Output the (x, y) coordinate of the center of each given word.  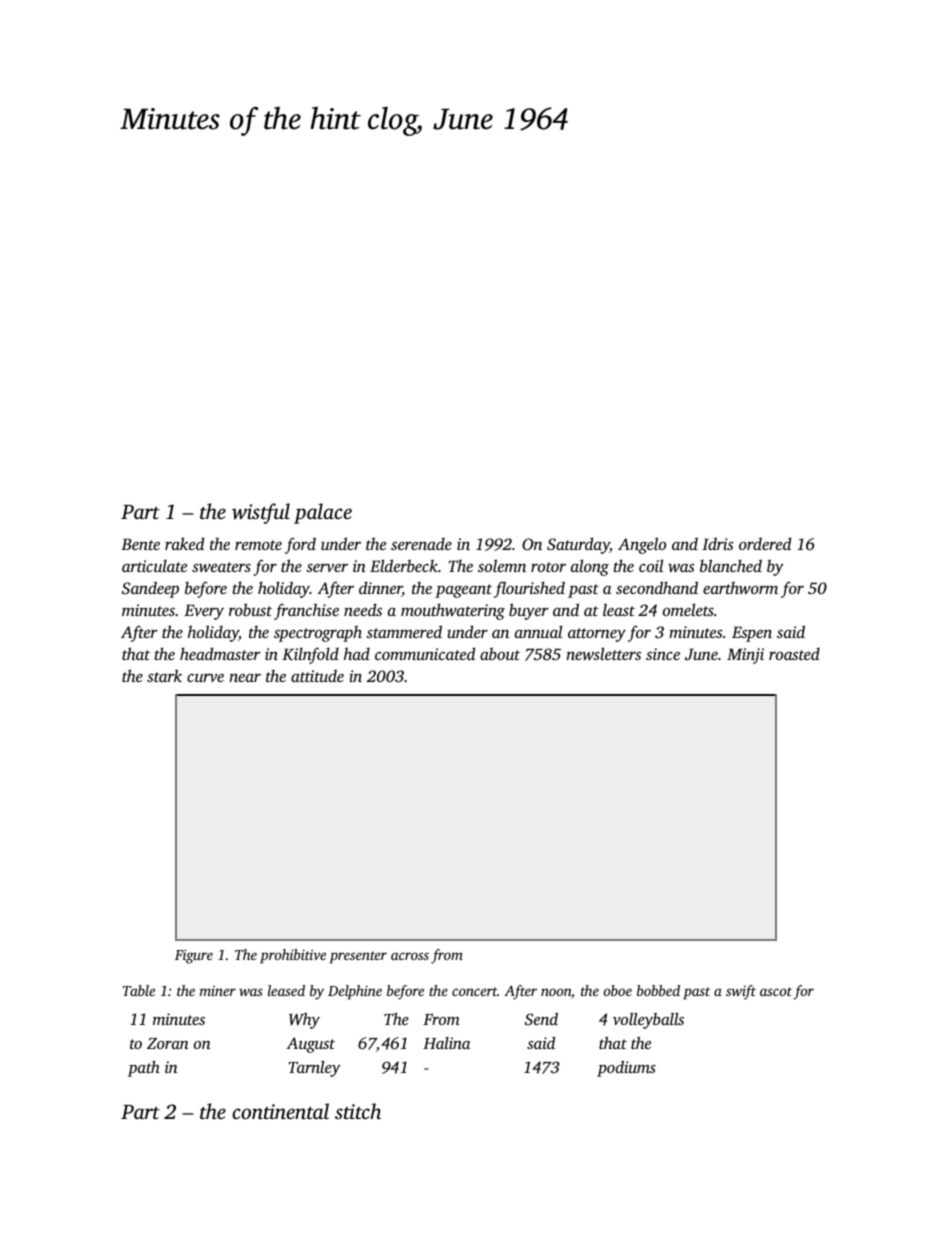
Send (541, 1019)
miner (218, 991)
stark (164, 675)
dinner (380, 589)
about (500, 653)
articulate (154, 565)
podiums (626, 1069)
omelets (688, 609)
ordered (765, 543)
